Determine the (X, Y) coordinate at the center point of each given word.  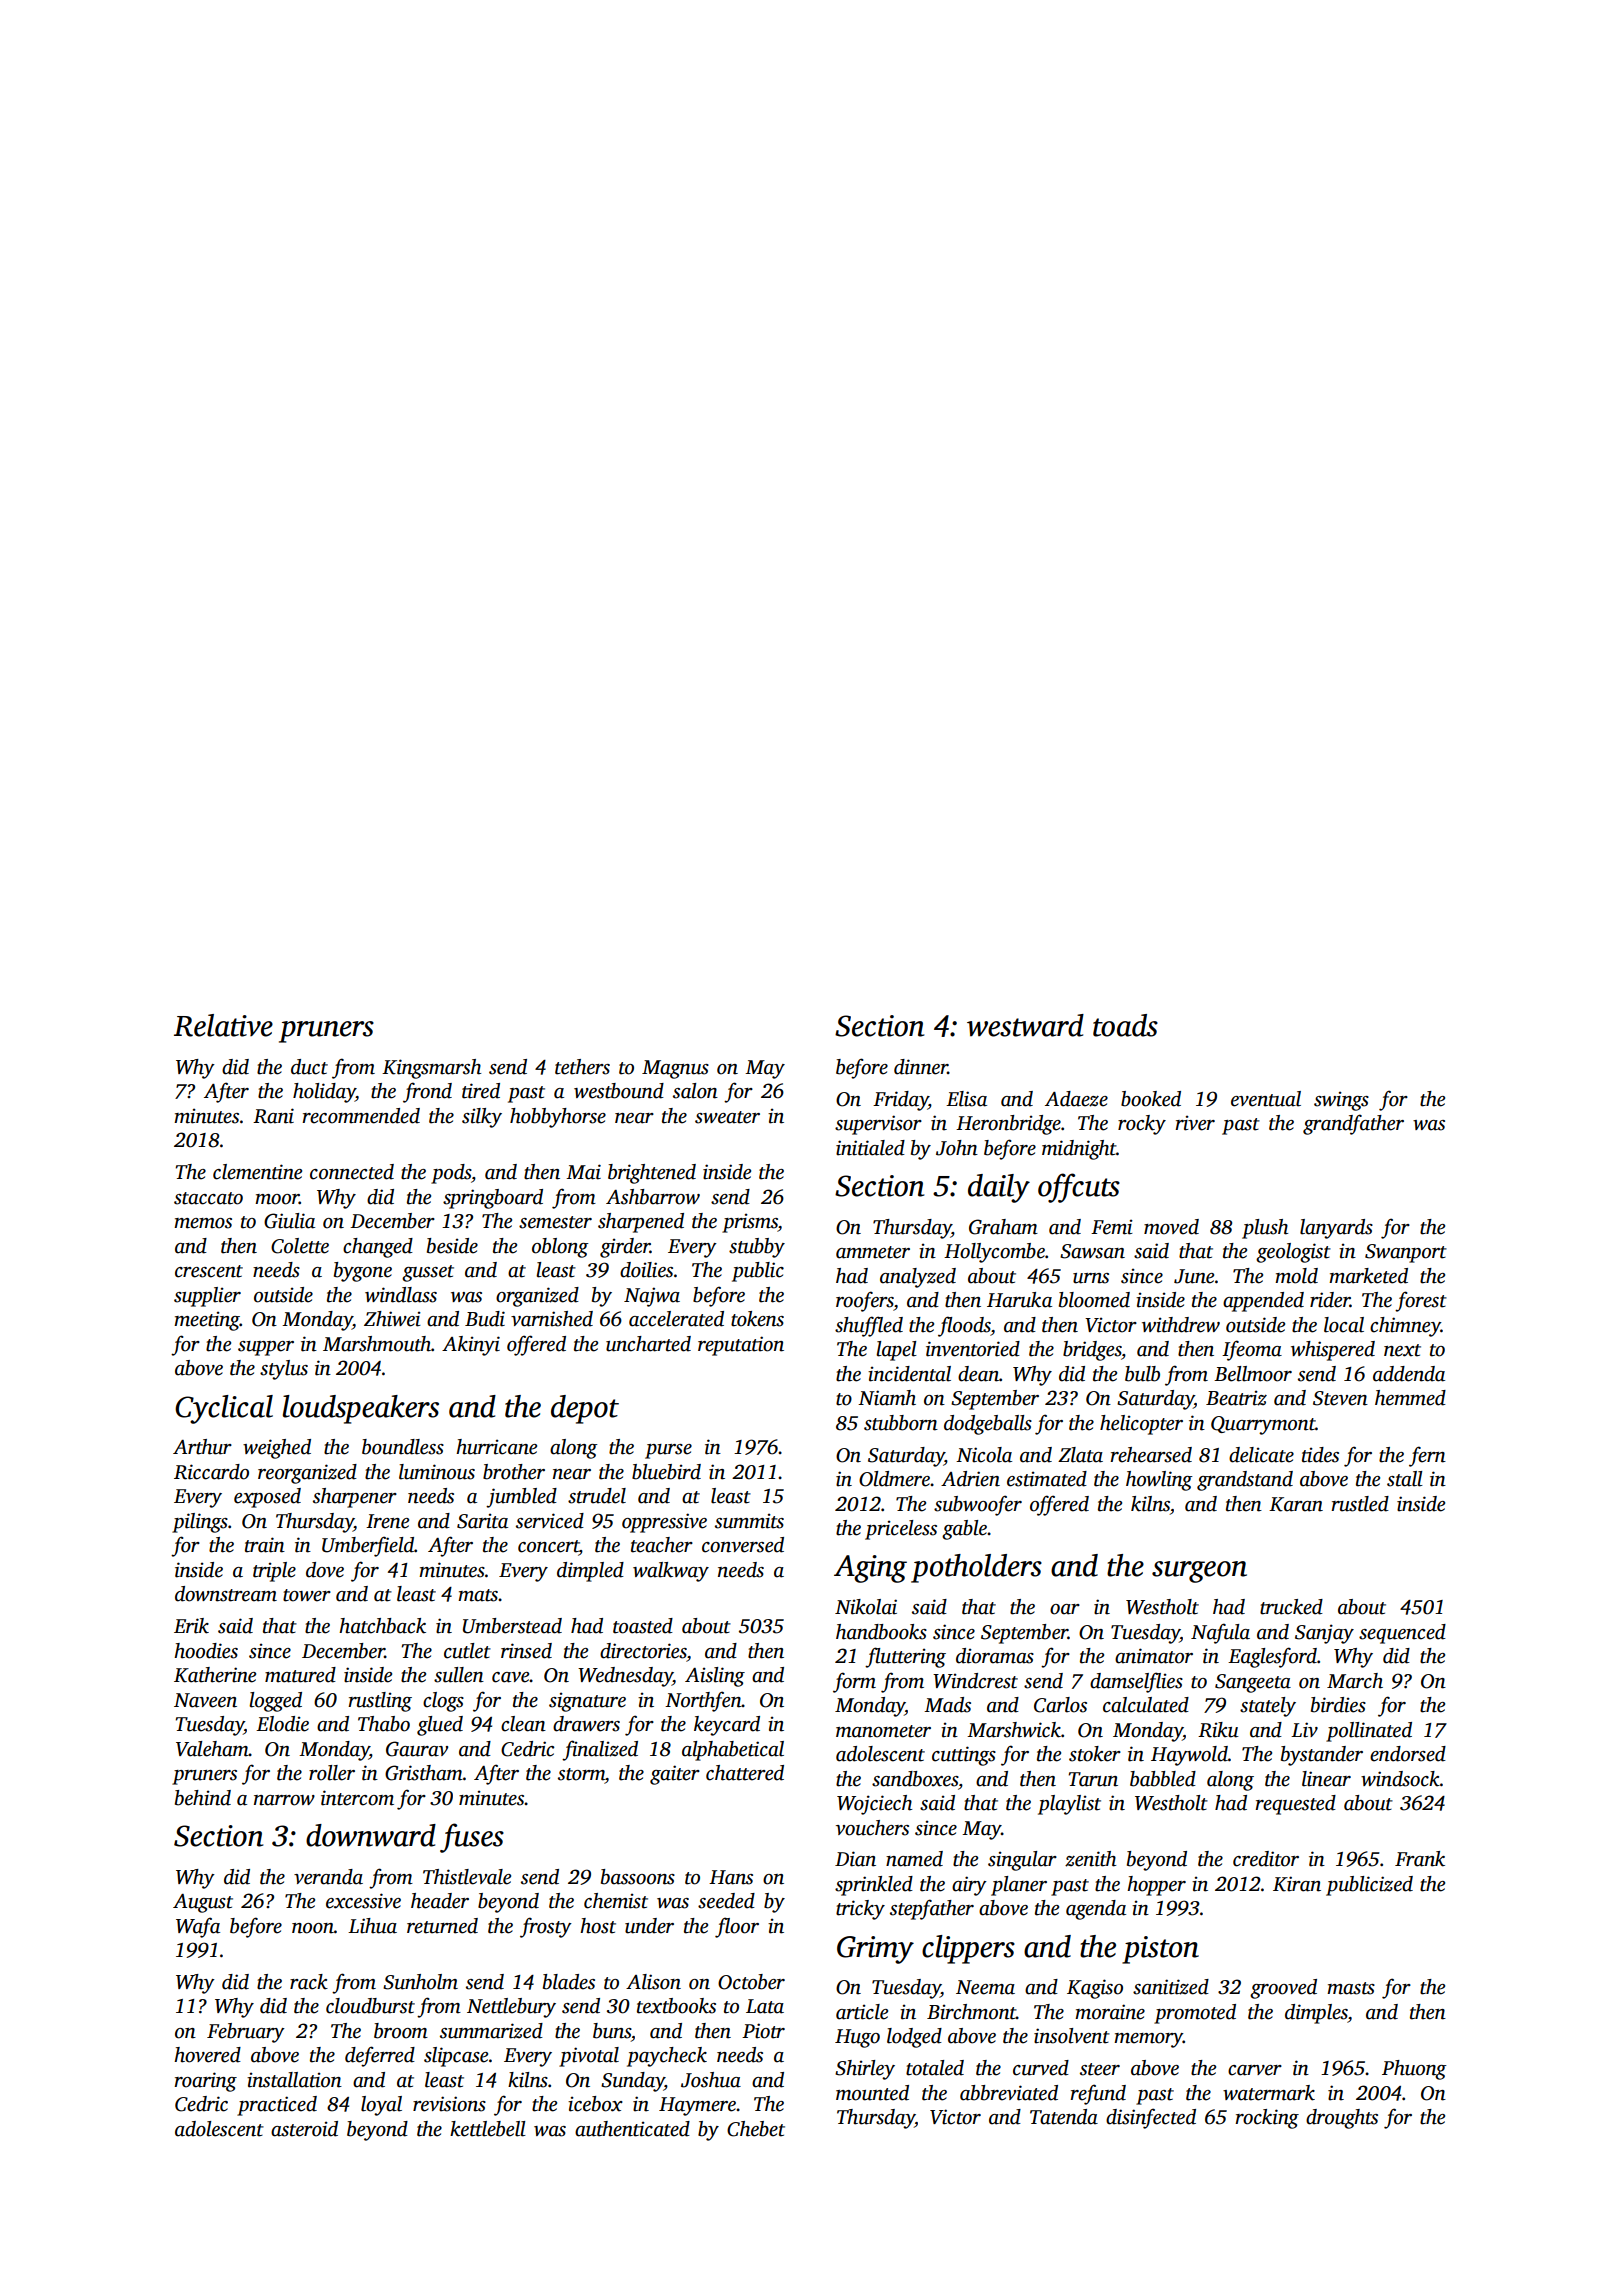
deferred (380, 2056)
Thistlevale (467, 1877)
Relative (223, 1025)
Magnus (675, 1069)
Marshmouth (377, 1344)
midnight (1079, 1150)
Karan (1296, 1504)
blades (569, 1982)
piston (1160, 1950)
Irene (387, 1521)
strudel (597, 1496)
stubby (757, 1248)
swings (1341, 1101)
